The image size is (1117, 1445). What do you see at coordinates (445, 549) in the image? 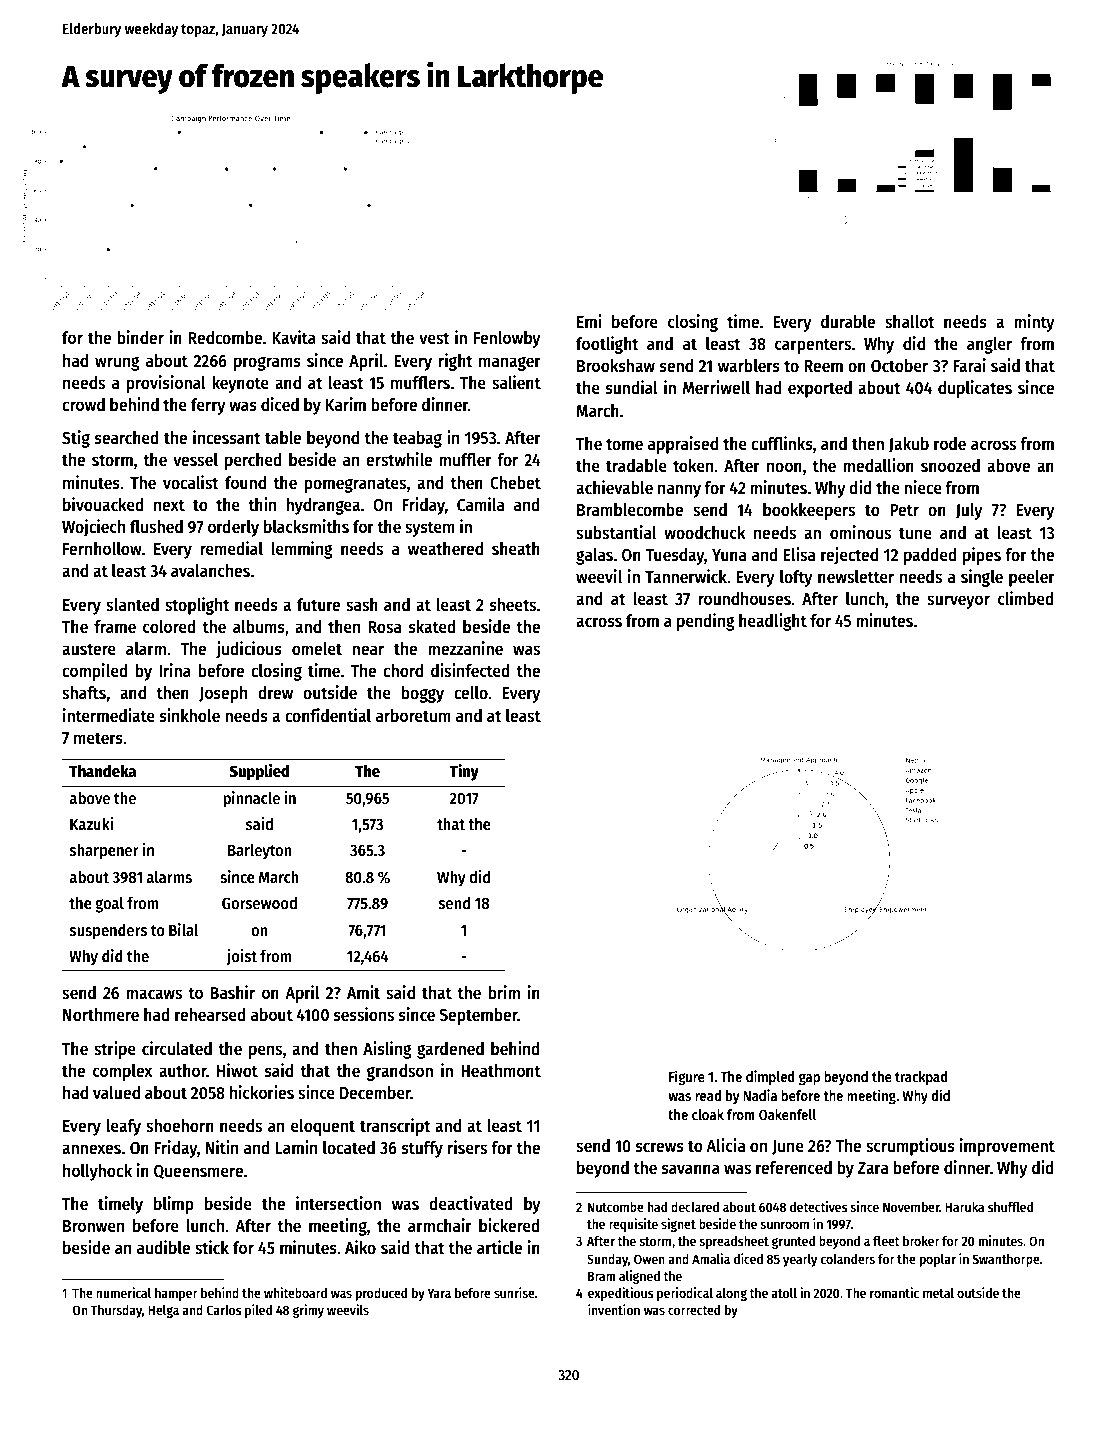
I see `weathered` at bounding box center [445, 549].
